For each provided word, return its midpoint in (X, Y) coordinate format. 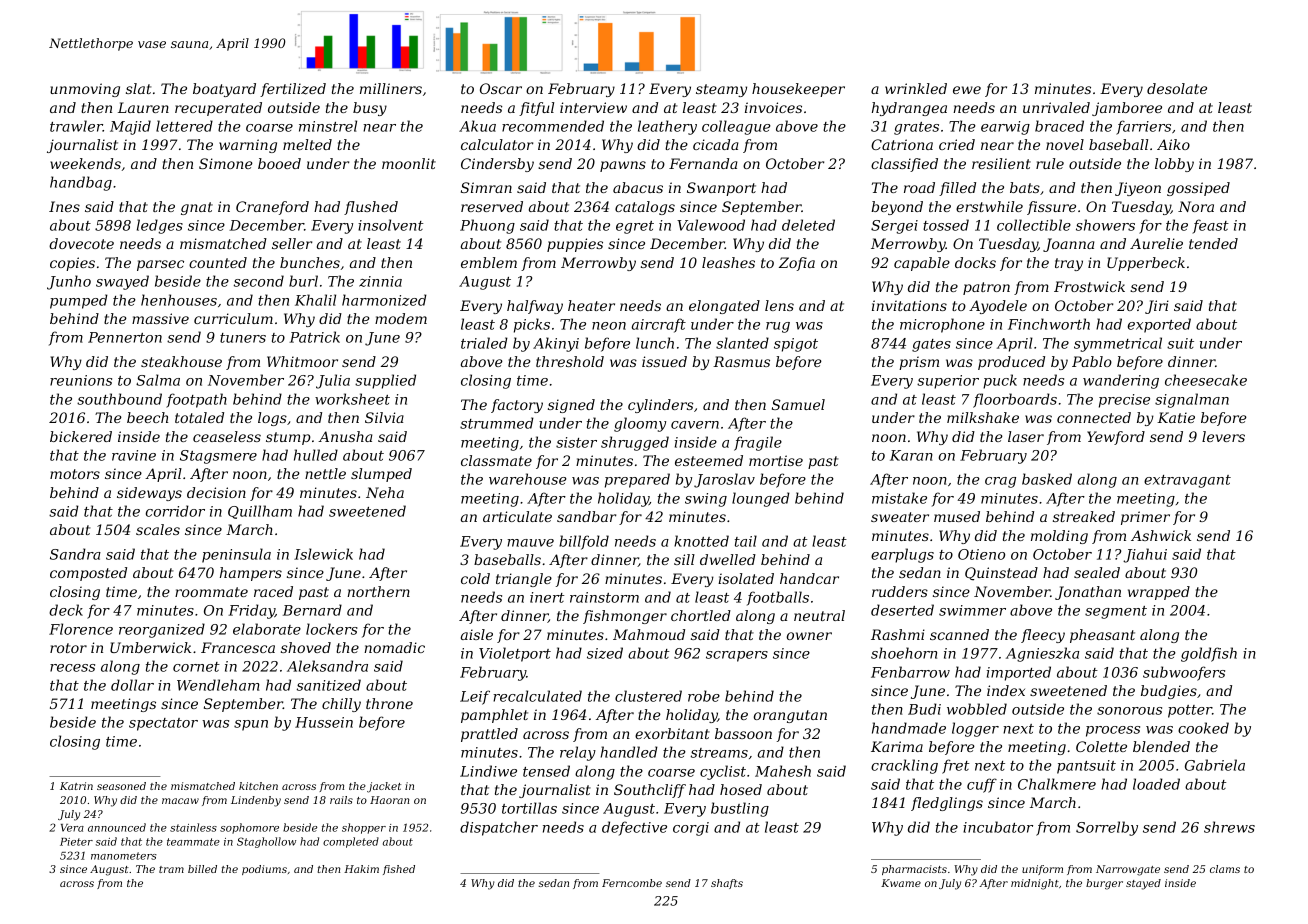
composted (88, 574)
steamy (721, 90)
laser (1026, 436)
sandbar (586, 516)
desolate (1177, 88)
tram (171, 869)
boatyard (224, 90)
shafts (727, 884)
